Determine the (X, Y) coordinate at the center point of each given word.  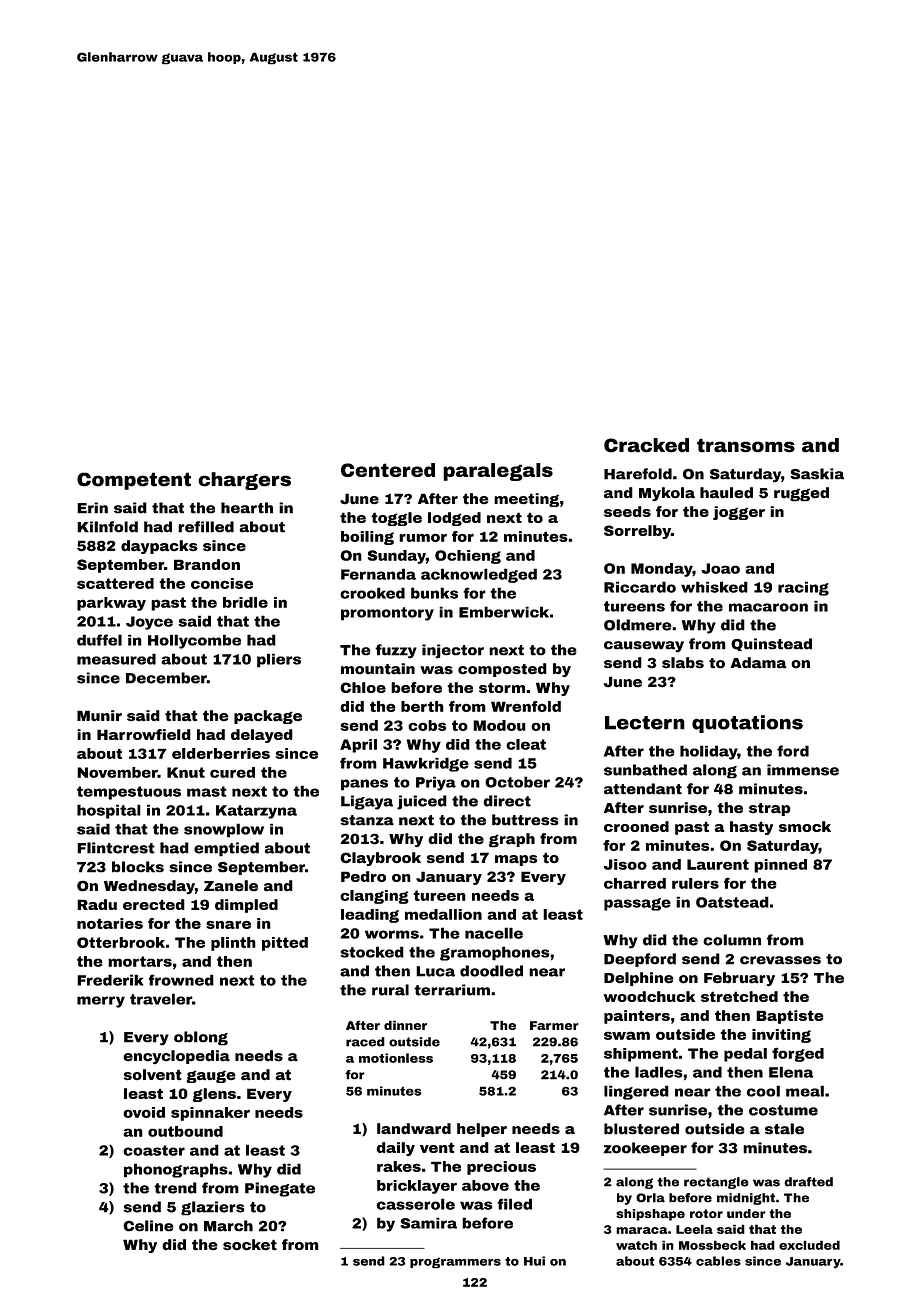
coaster (154, 1150)
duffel (99, 640)
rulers (695, 883)
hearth (247, 508)
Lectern (645, 723)
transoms (746, 445)
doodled (491, 971)
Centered (388, 470)
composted (502, 670)
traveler (161, 999)
